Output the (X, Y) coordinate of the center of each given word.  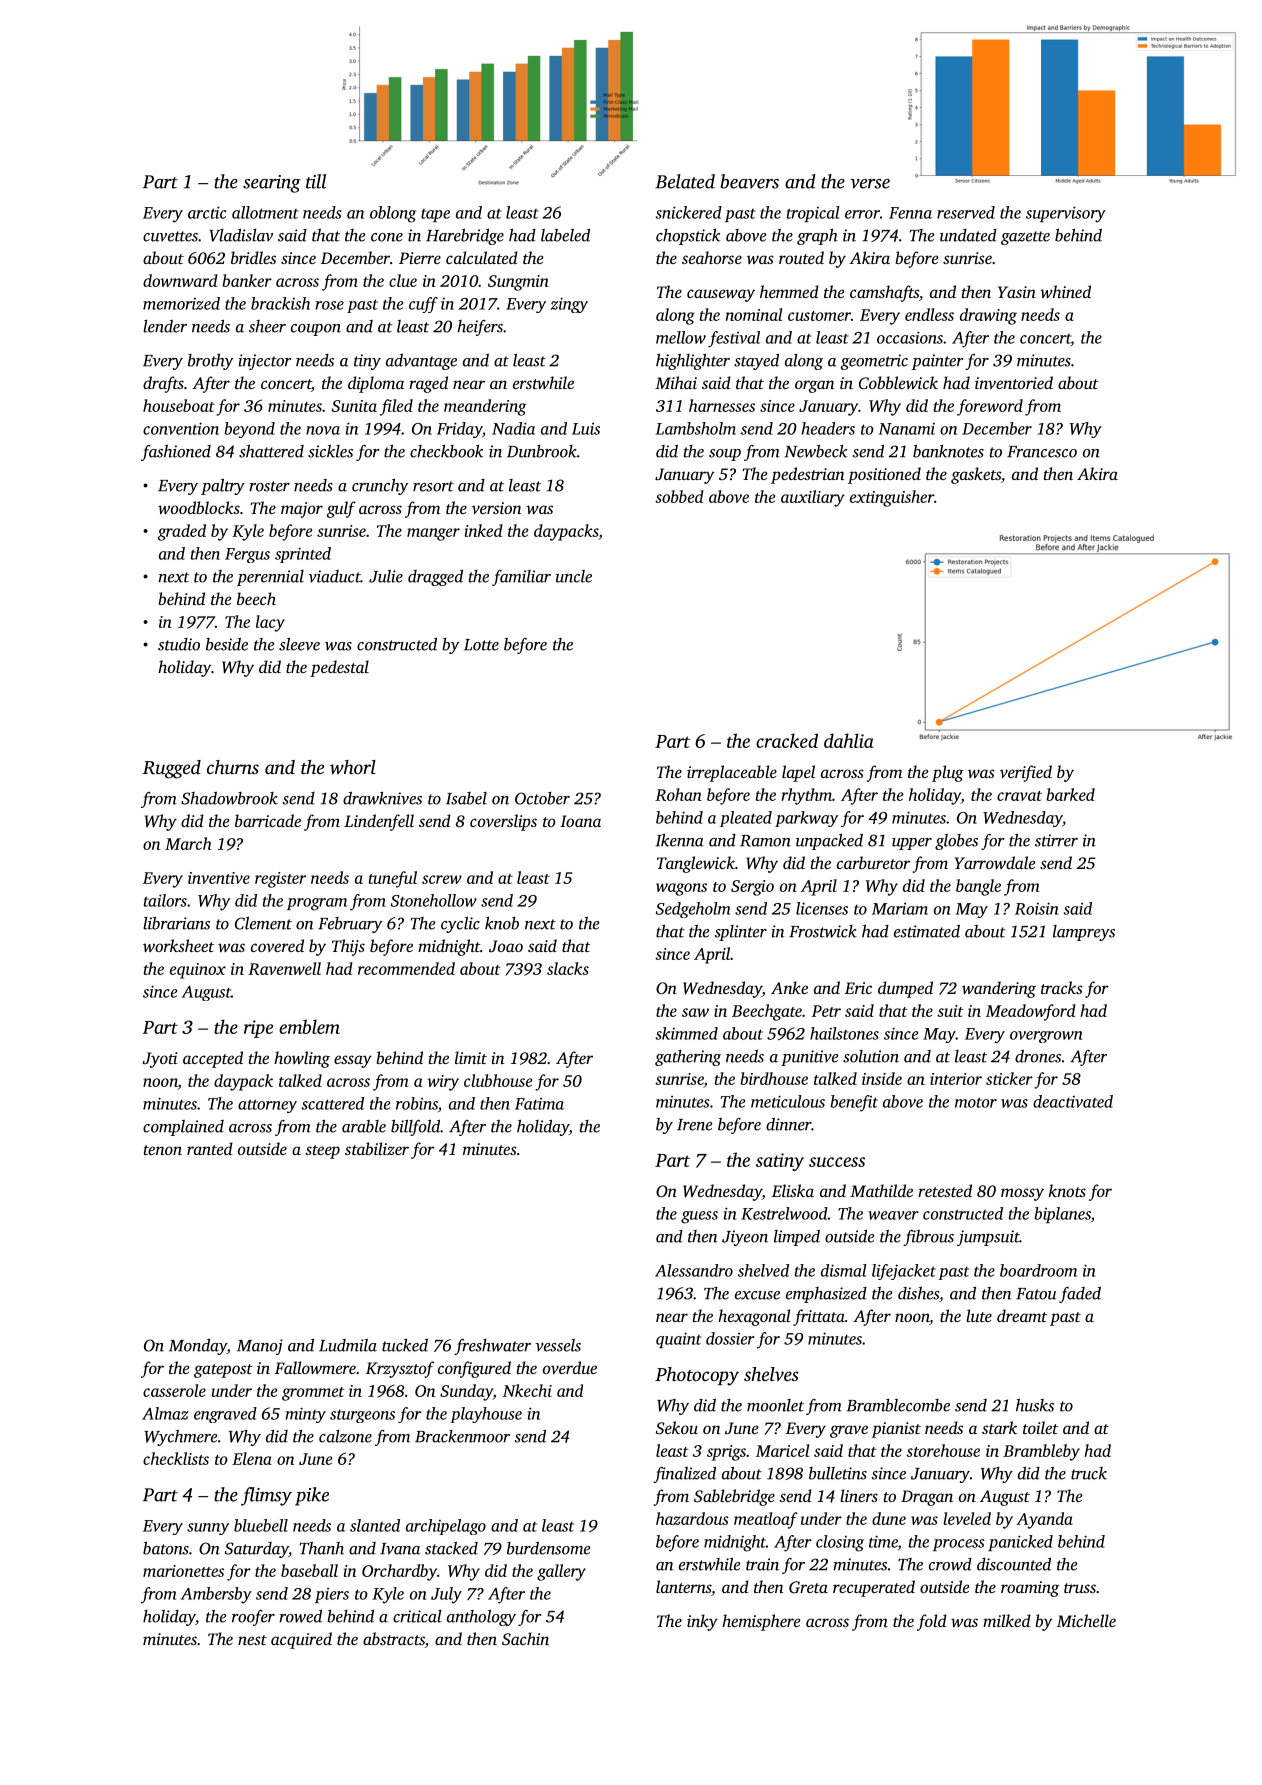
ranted (210, 1148)
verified (1026, 773)
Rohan (678, 794)
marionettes (183, 1571)
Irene (694, 1125)
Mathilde (881, 1190)
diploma (376, 384)
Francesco (1042, 452)
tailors (165, 900)
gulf (341, 509)
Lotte (481, 645)
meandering (485, 407)
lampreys (1084, 933)
